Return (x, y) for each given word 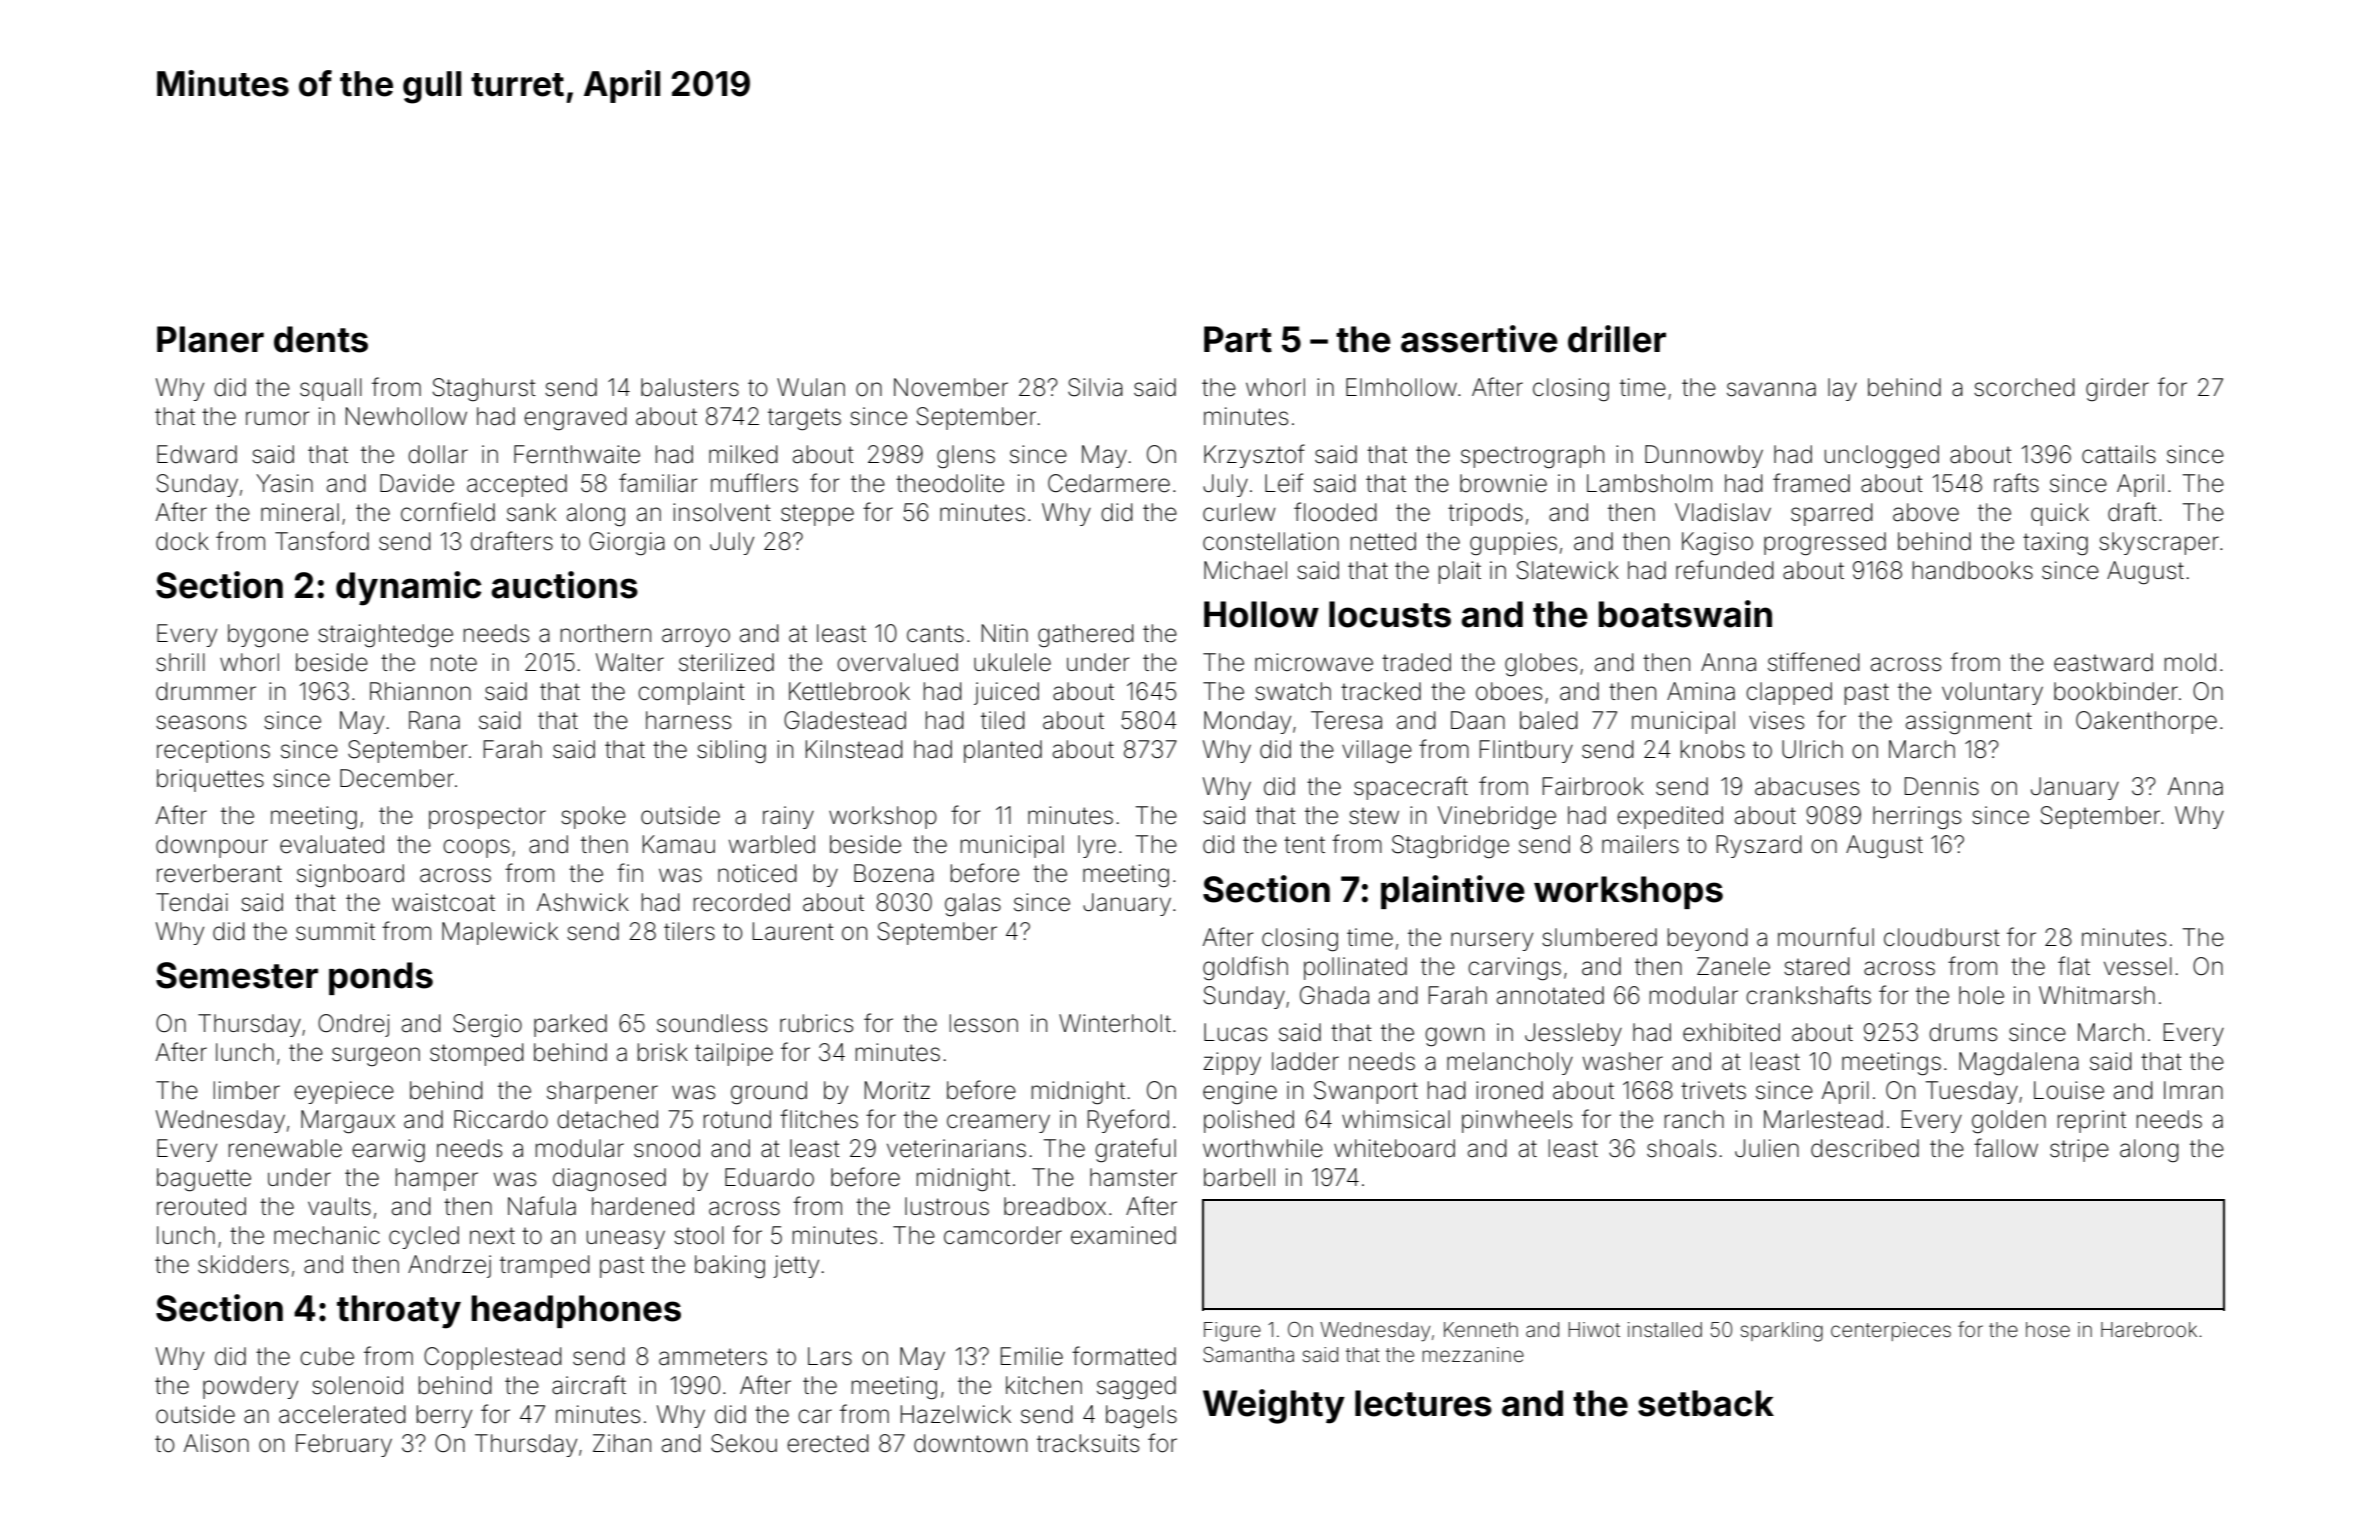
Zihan (622, 1443)
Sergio (487, 1026)
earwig (388, 1151)
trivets (1713, 1090)
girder (2117, 389)
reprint (2092, 1121)
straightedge (385, 636)
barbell (1239, 1177)
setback (1706, 1403)
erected (828, 1443)
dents (321, 339)
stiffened (1814, 662)
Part (1238, 339)
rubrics (816, 1023)
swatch (1293, 691)
